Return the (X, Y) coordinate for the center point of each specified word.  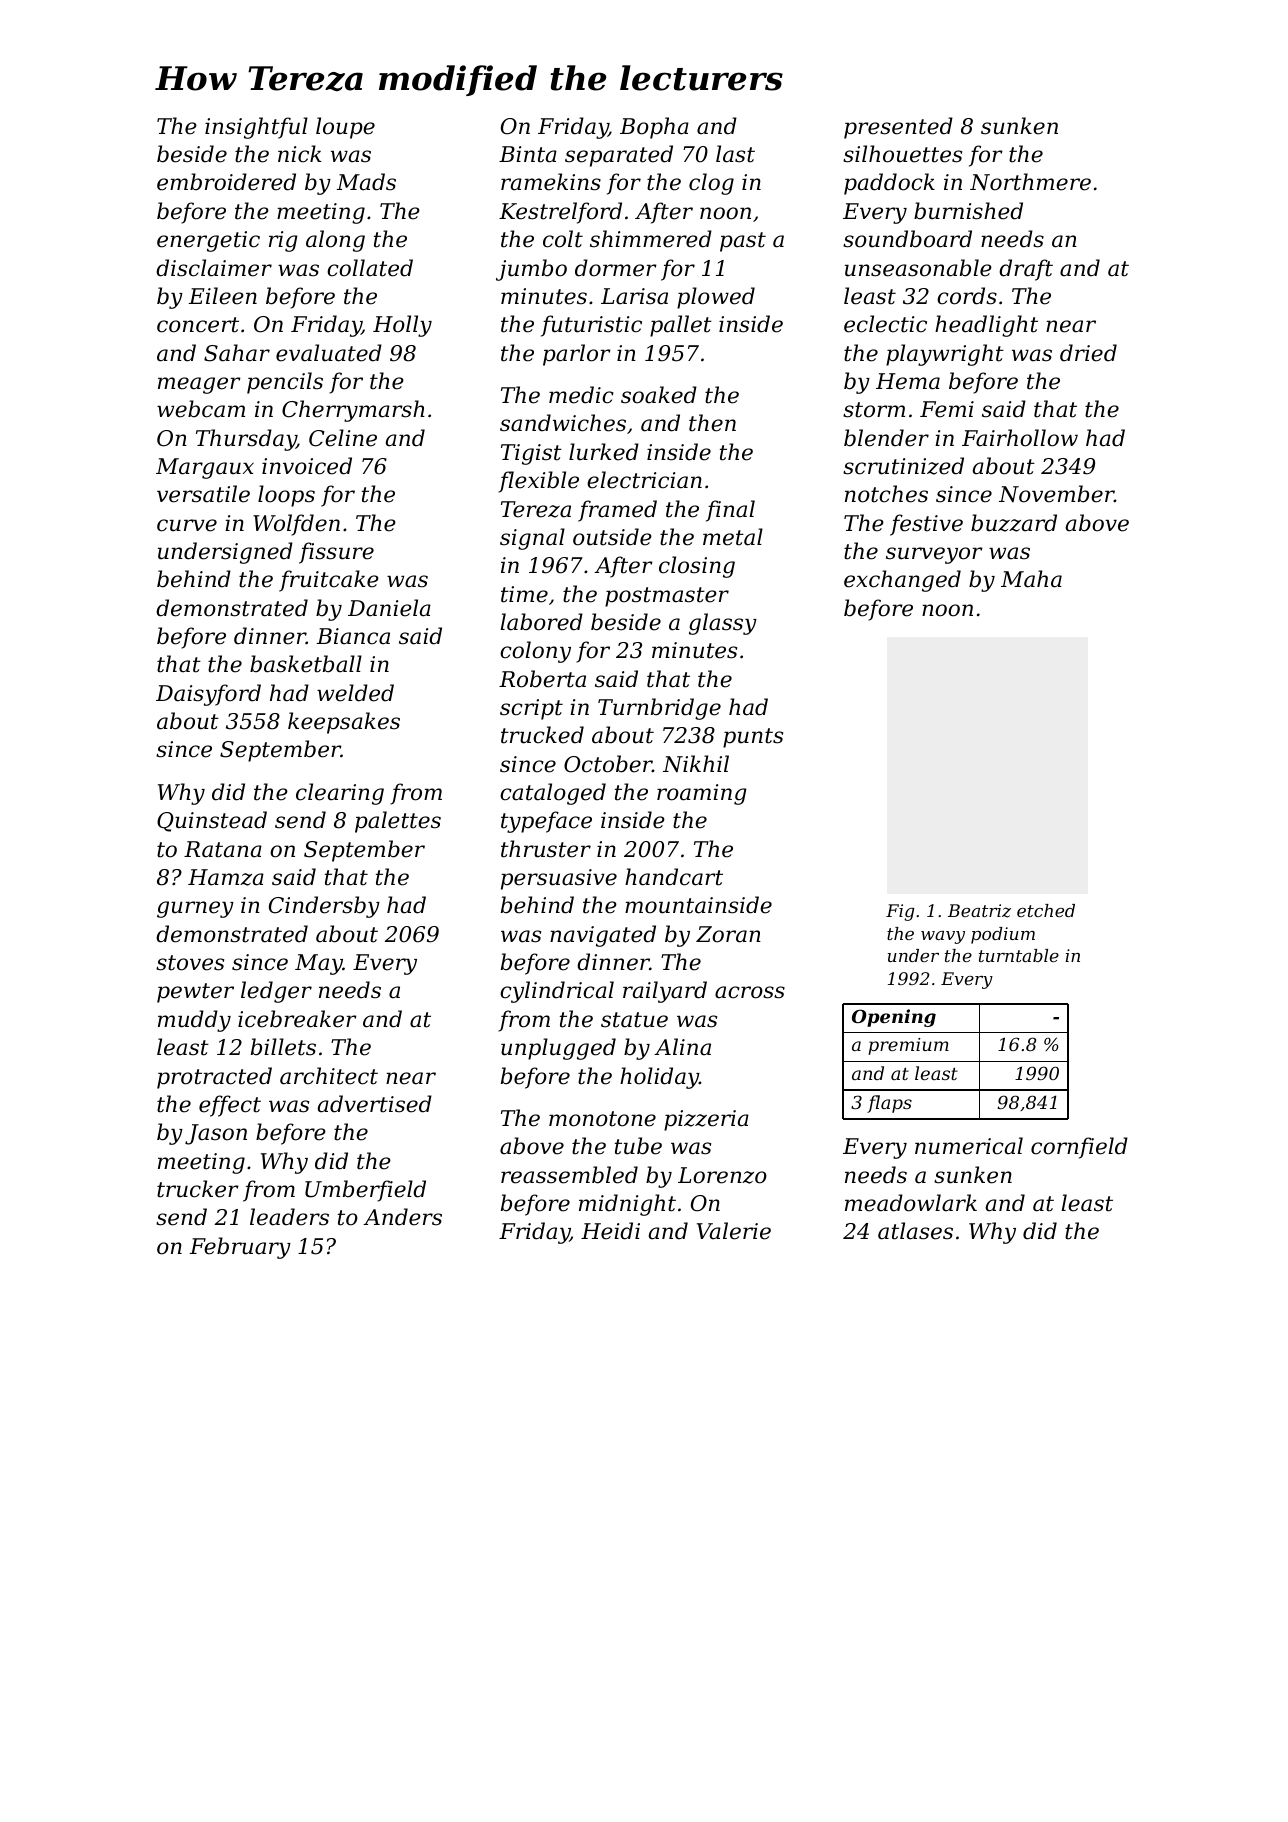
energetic (208, 241)
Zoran (728, 934)
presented (898, 128)
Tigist (531, 454)
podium (1003, 935)
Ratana (223, 849)
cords (967, 296)
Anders (402, 1217)
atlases (915, 1231)
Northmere (1030, 182)
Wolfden (296, 525)
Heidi (610, 1231)
